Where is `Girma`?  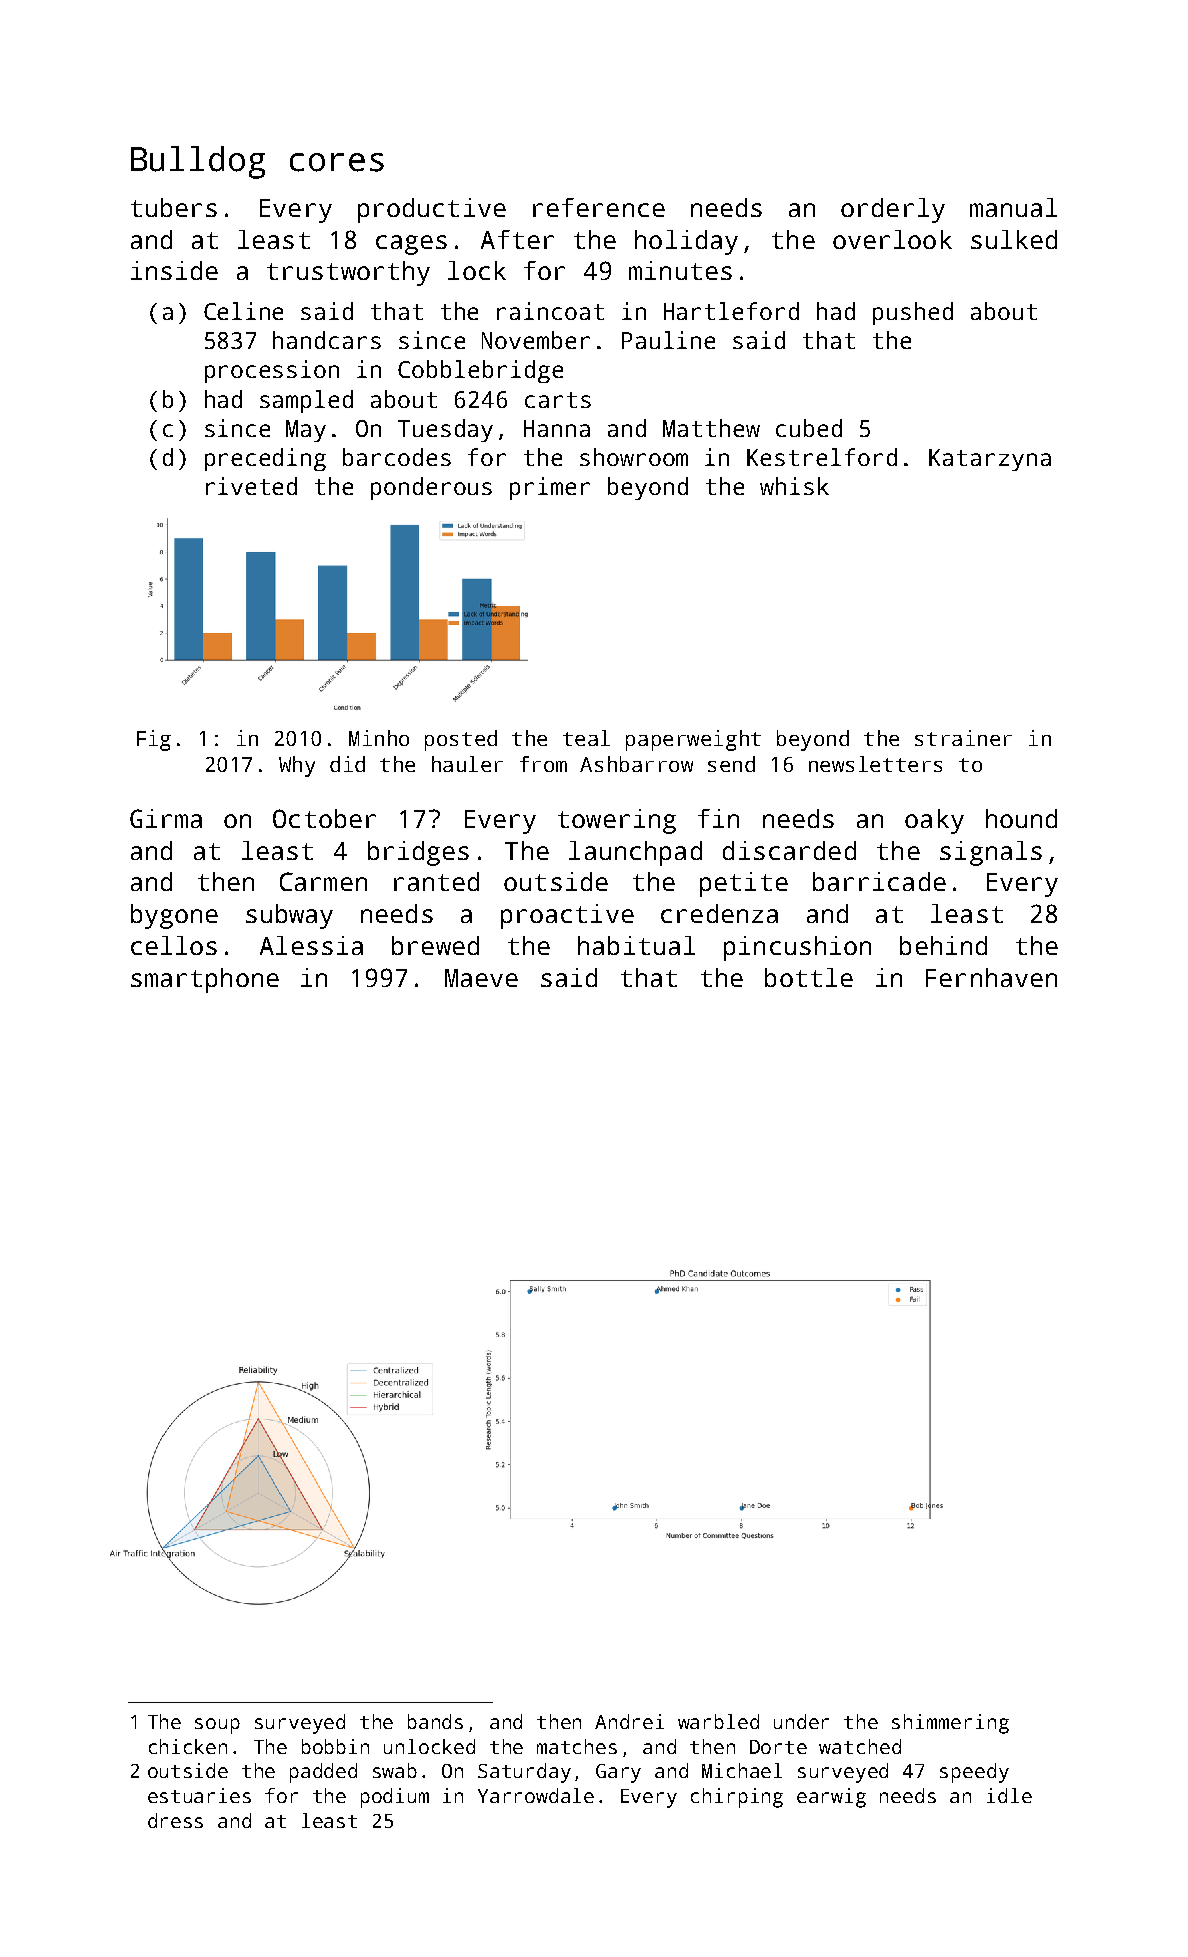
Girma is located at coordinates (166, 818).
